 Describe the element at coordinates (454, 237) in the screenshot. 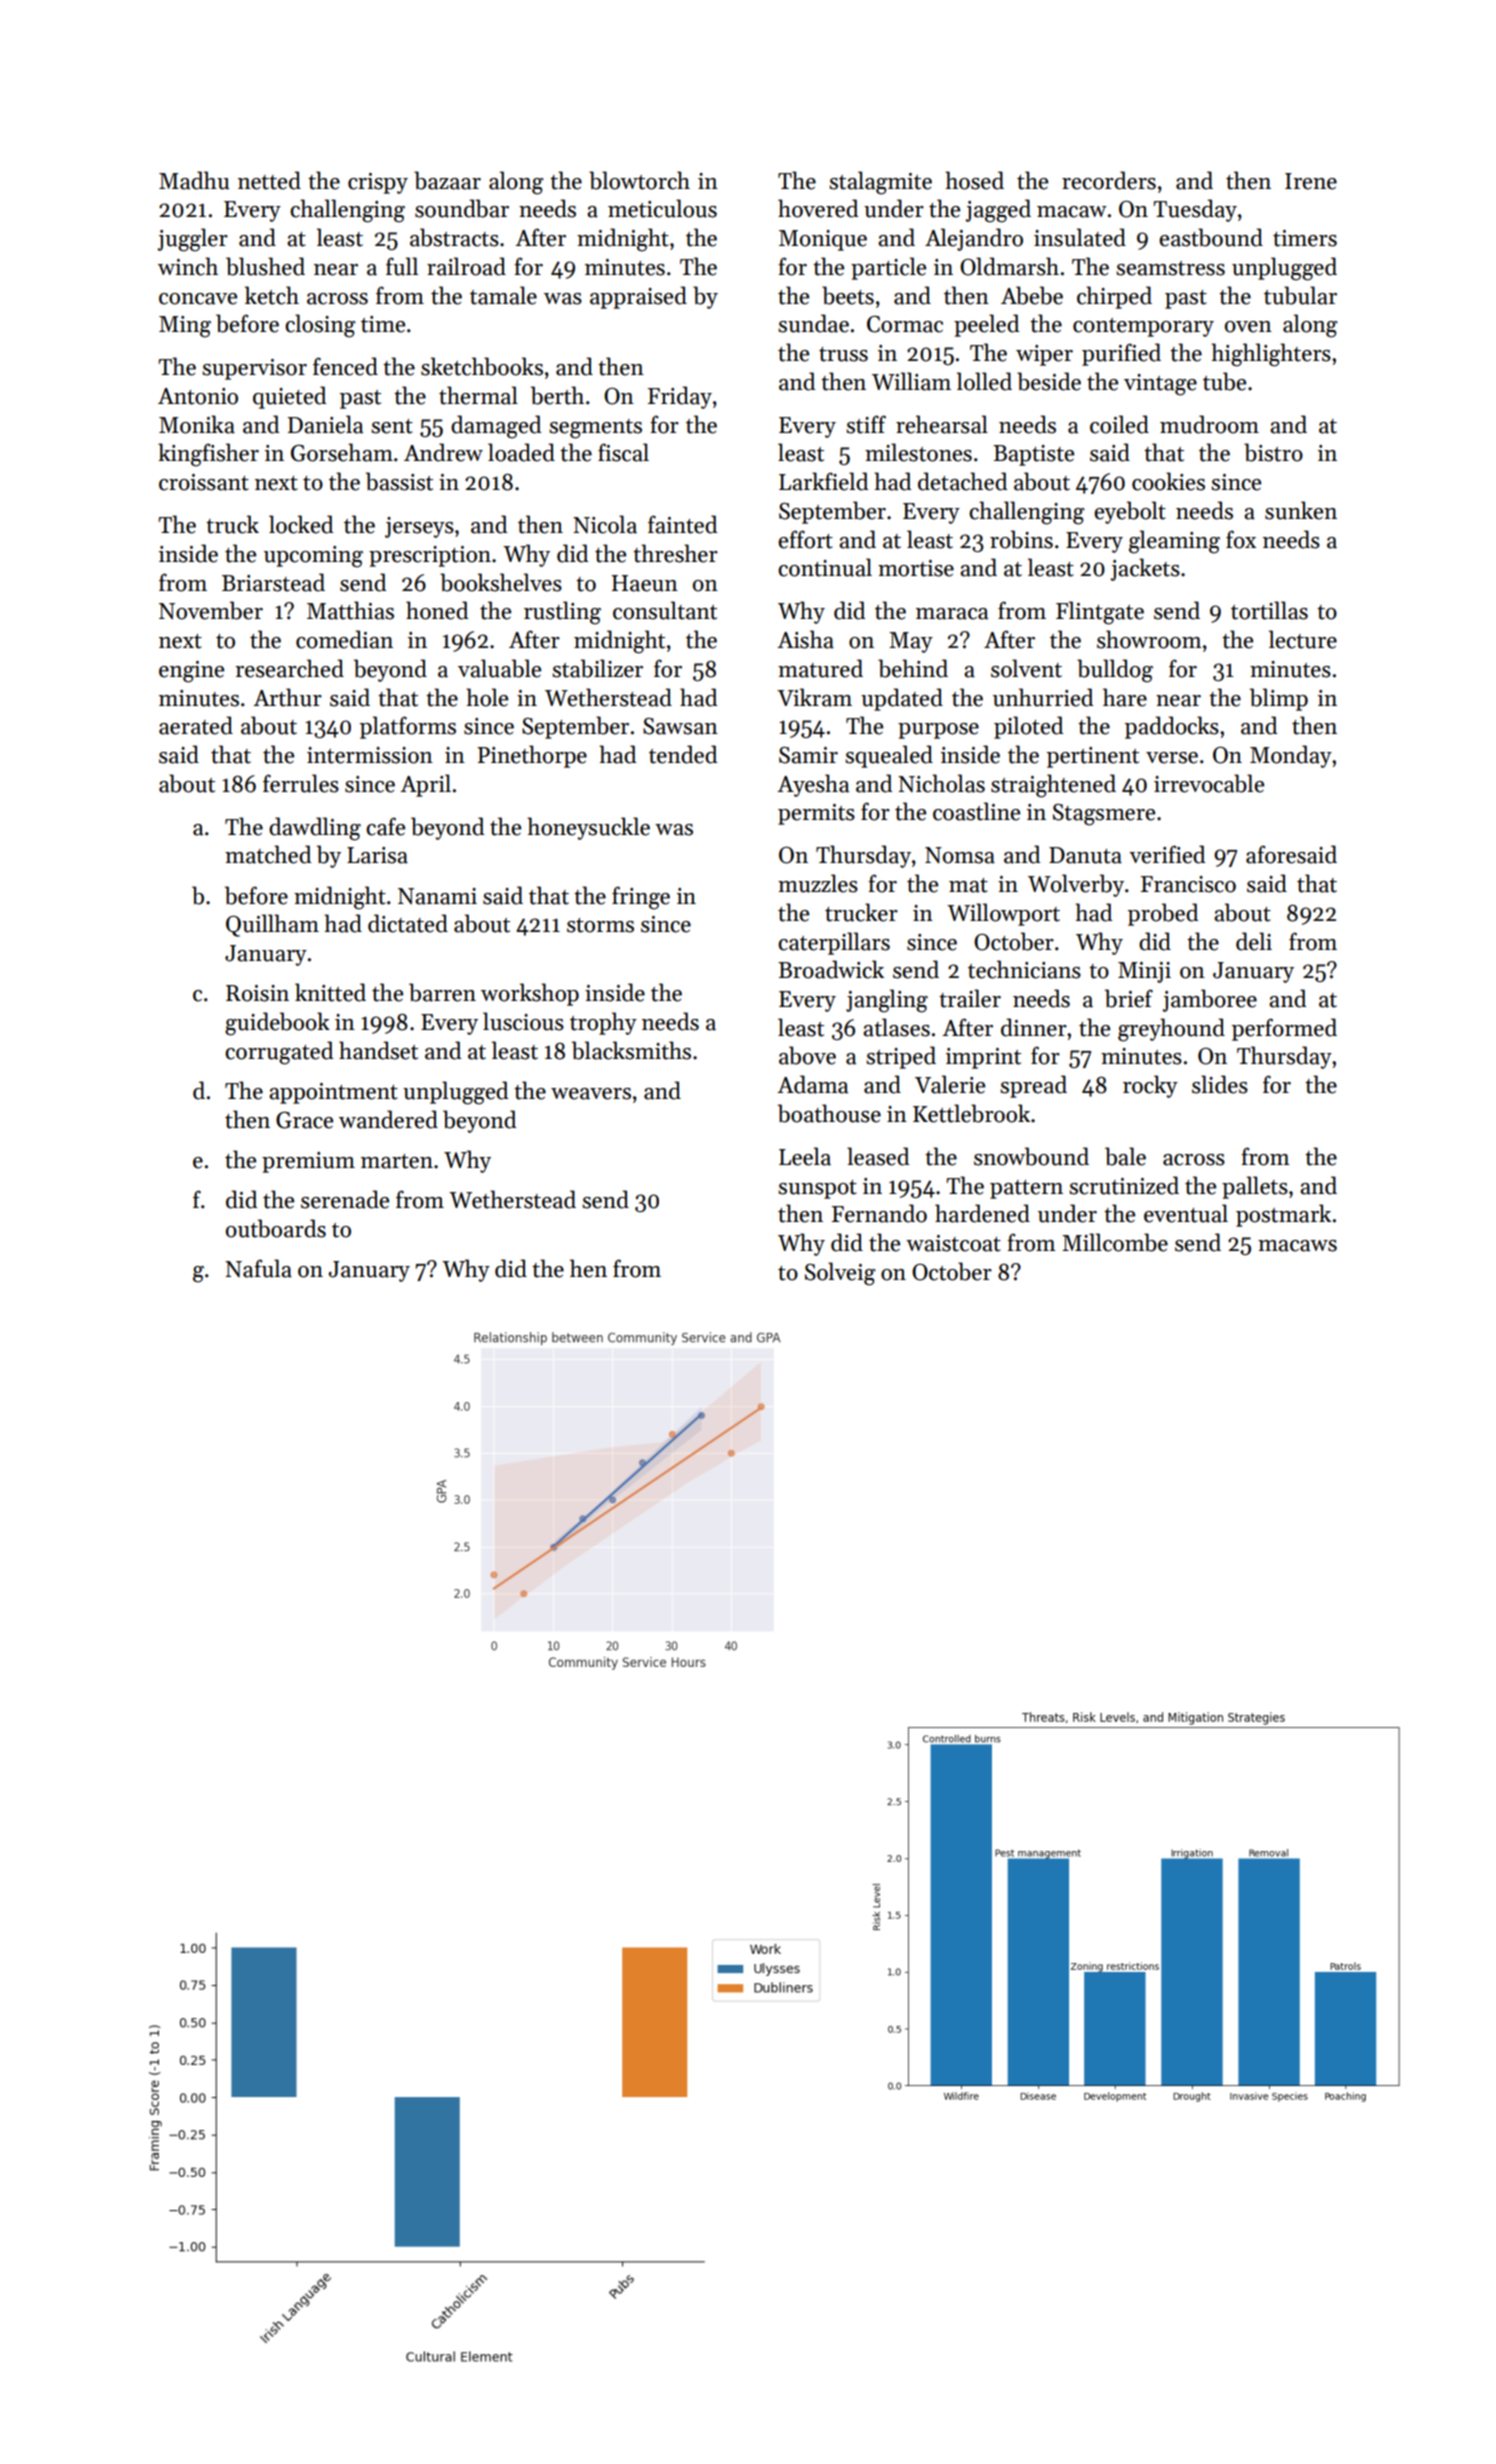

I see `abstracts` at that location.
